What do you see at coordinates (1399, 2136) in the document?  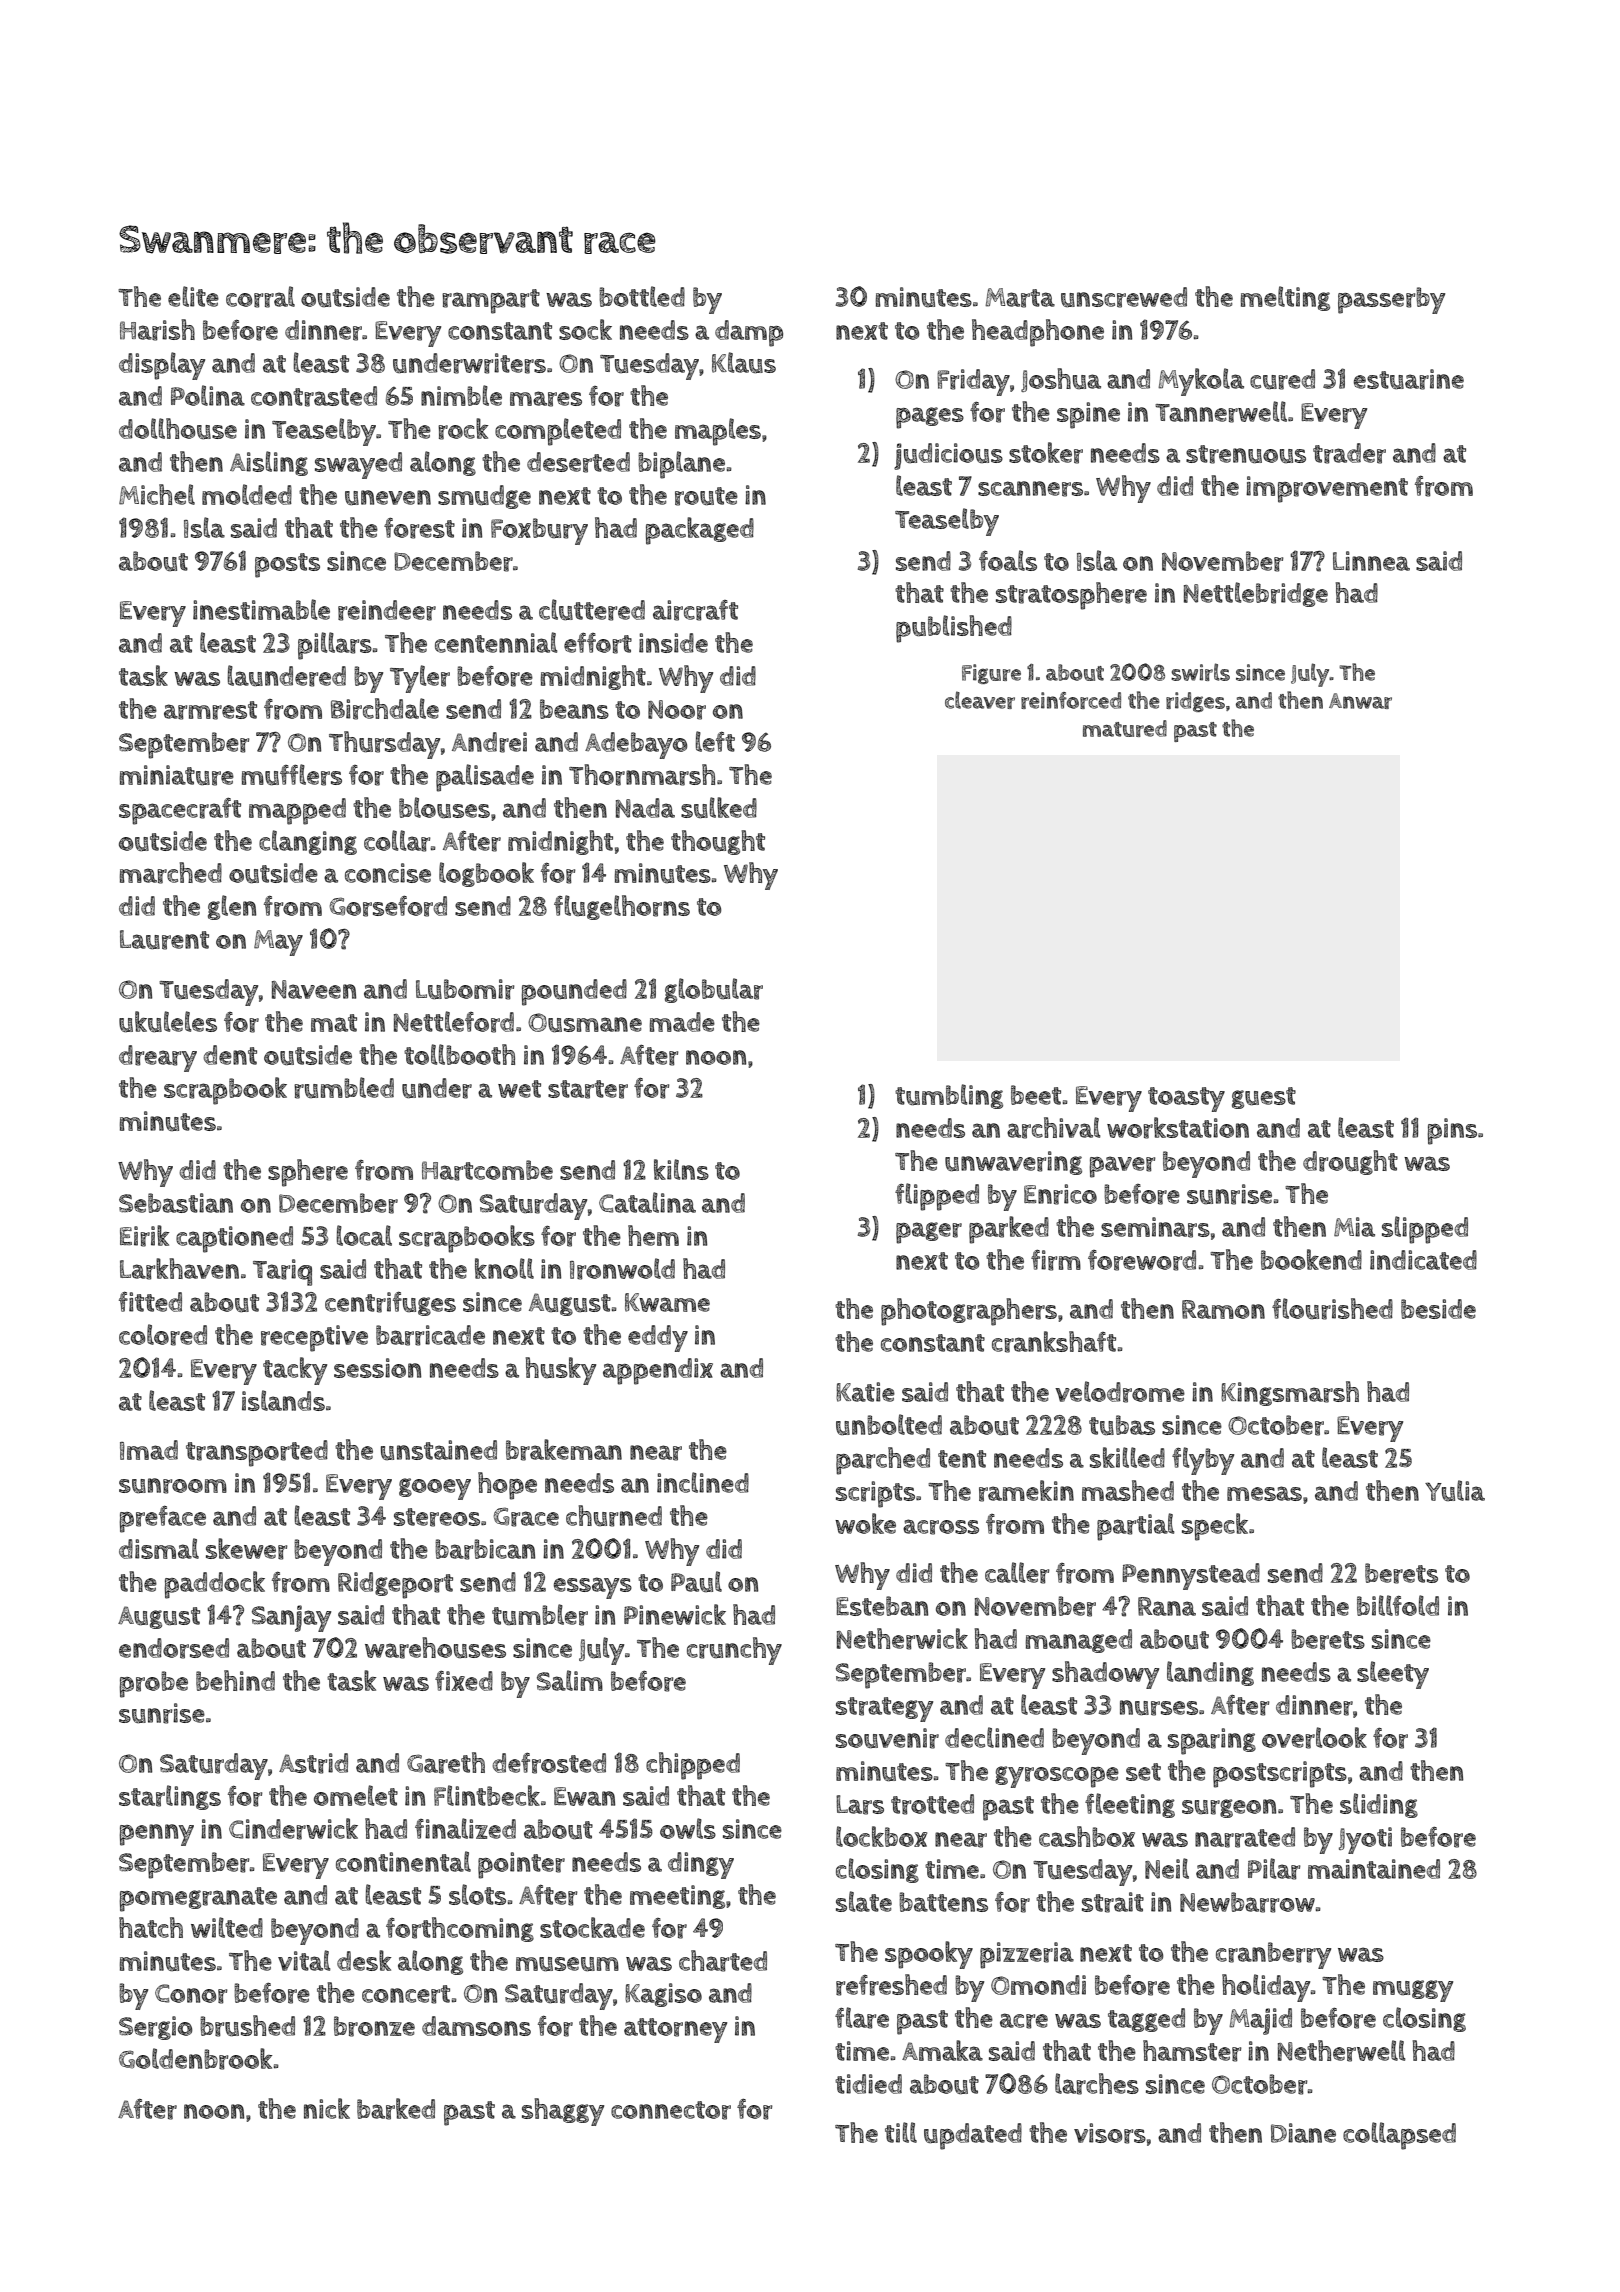 I see `collapsed` at bounding box center [1399, 2136].
